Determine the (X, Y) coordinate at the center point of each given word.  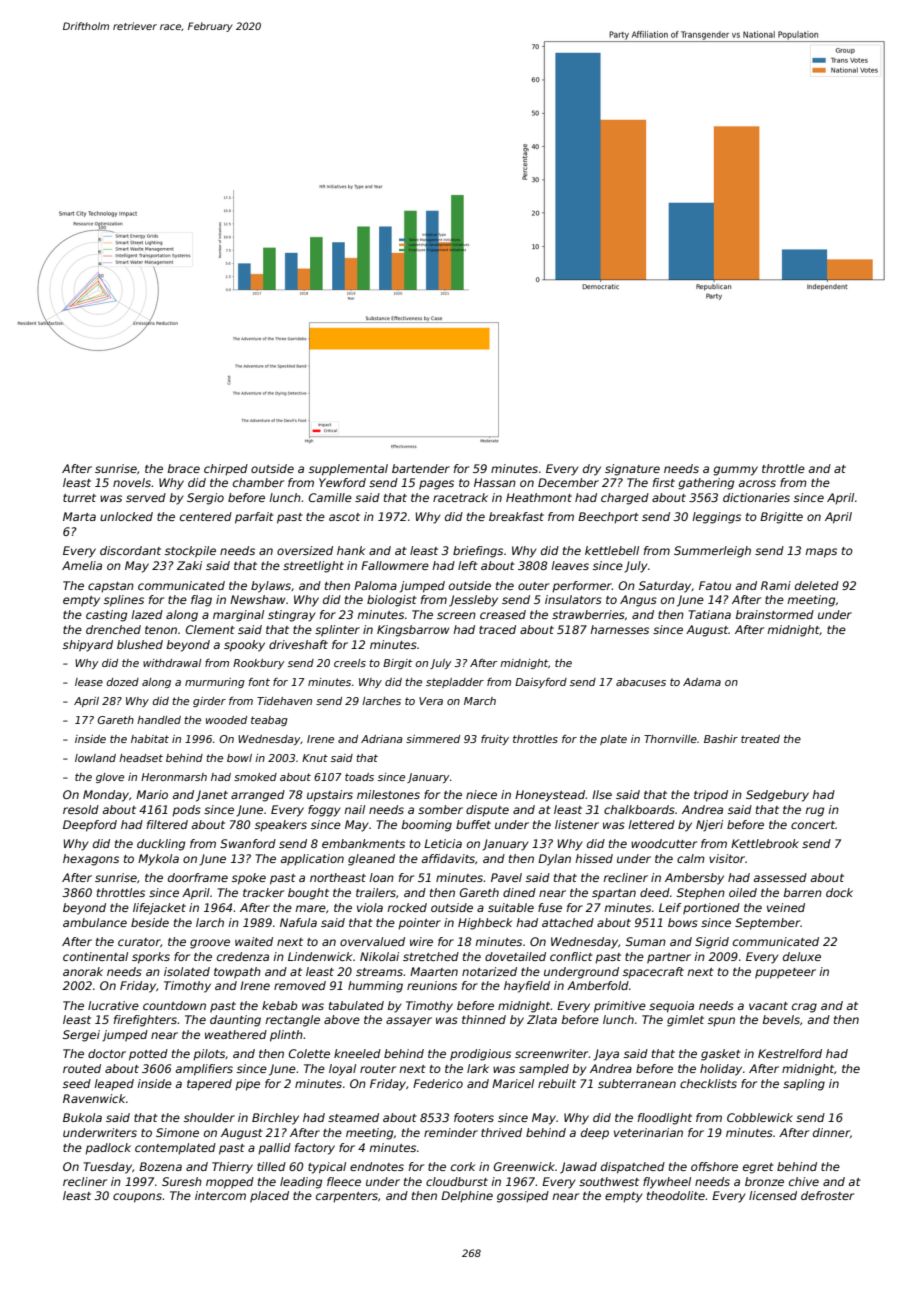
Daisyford (541, 683)
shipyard (88, 646)
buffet (473, 824)
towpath (237, 973)
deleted (817, 585)
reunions (432, 985)
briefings (478, 552)
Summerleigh (712, 552)
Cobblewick (760, 1117)
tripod (711, 796)
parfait (254, 518)
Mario (152, 794)
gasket (721, 1055)
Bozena (160, 1166)
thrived (501, 1132)
